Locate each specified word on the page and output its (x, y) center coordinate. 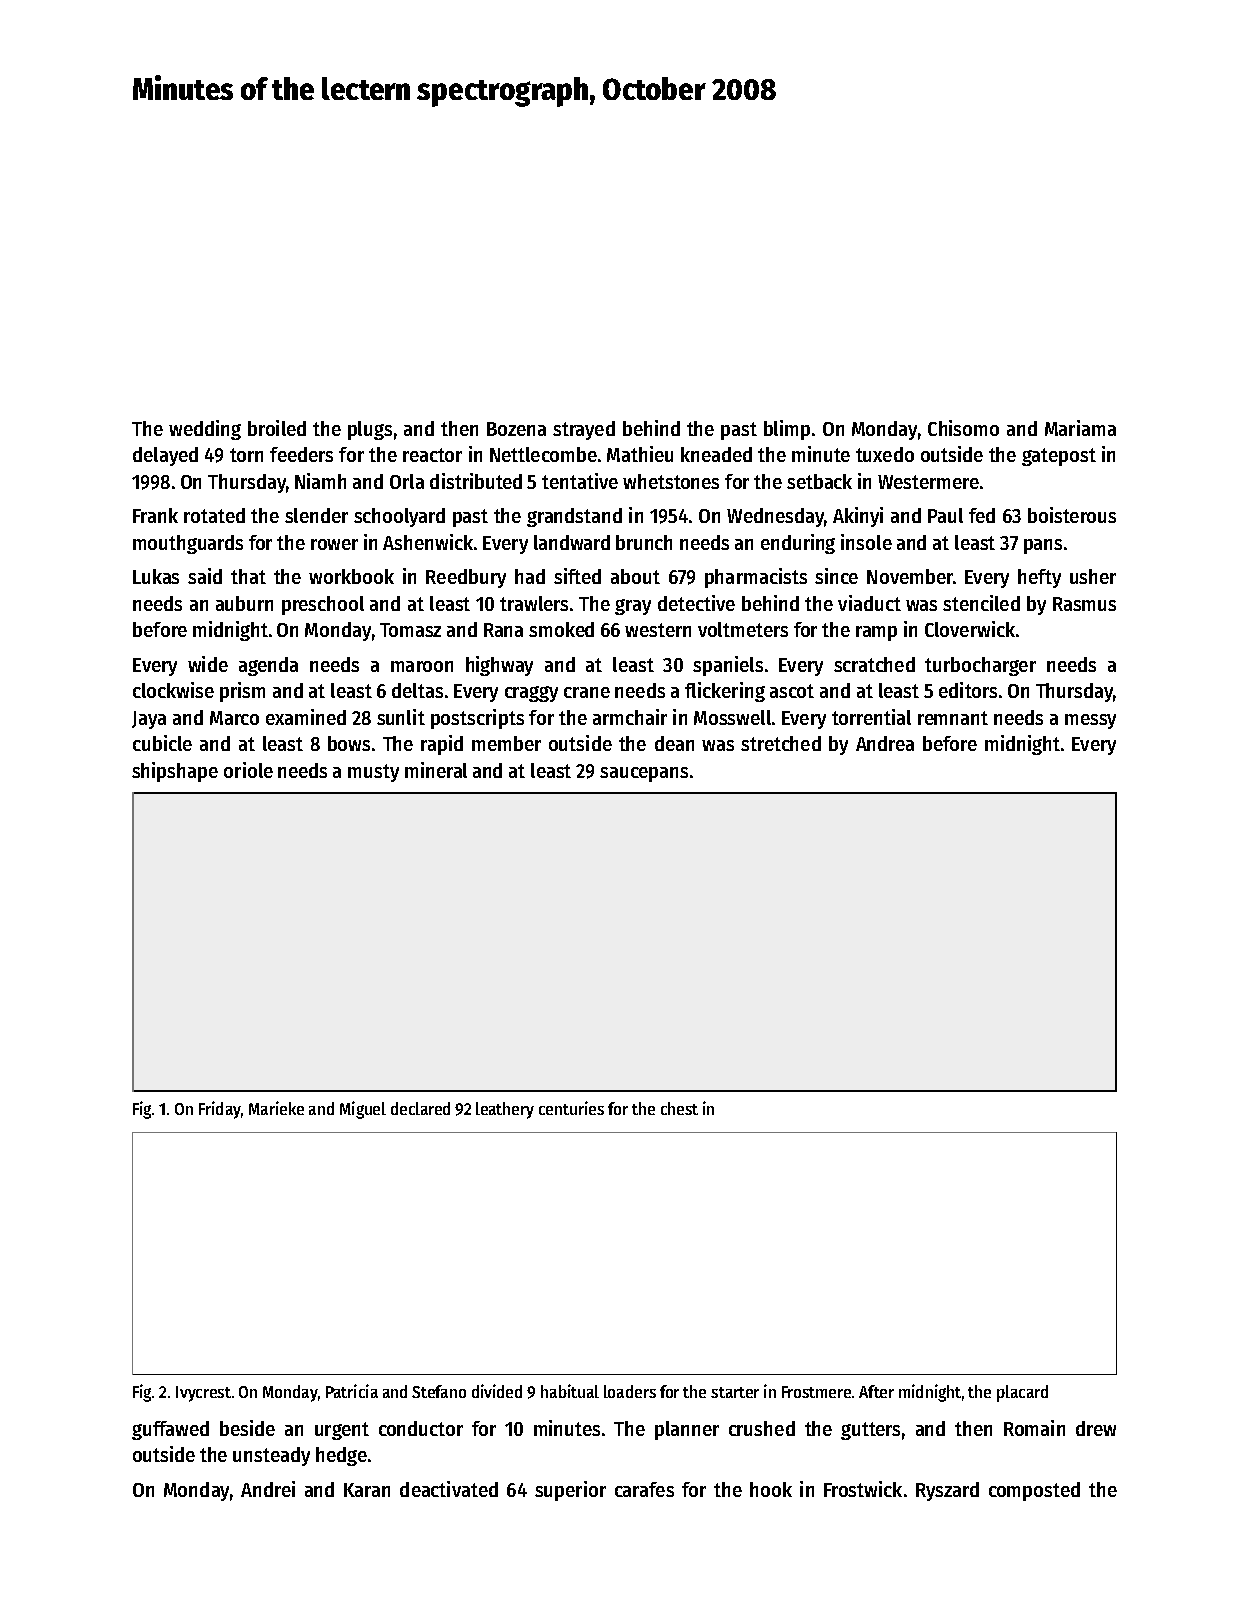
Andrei (268, 1489)
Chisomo (963, 428)
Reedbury (466, 578)
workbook (351, 576)
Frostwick (863, 1489)
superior (570, 1491)
